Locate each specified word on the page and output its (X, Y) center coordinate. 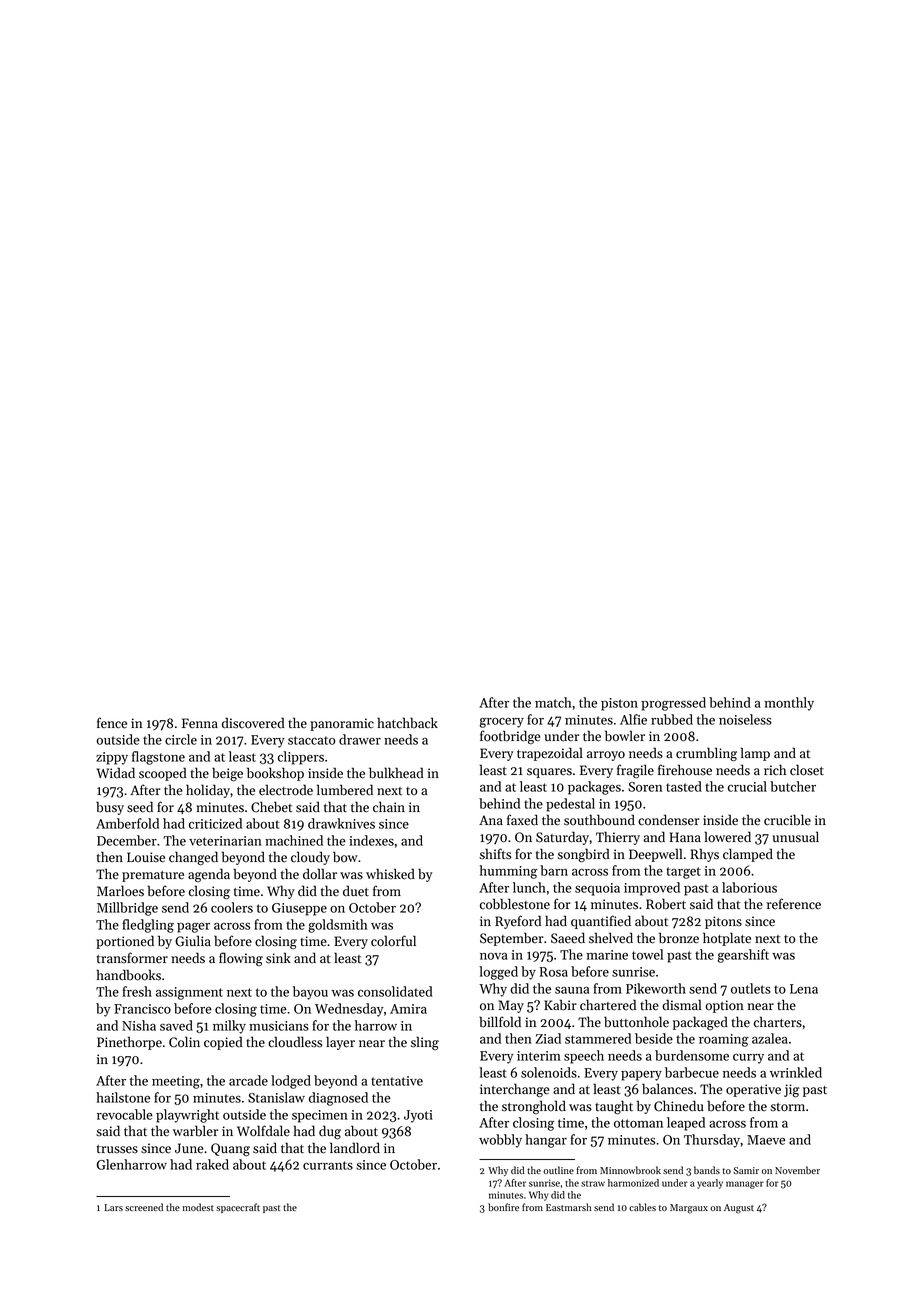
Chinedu (679, 1106)
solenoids (549, 1072)
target (683, 873)
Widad (116, 773)
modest (198, 1207)
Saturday (562, 838)
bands (707, 1170)
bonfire (503, 1207)
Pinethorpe (129, 1043)
